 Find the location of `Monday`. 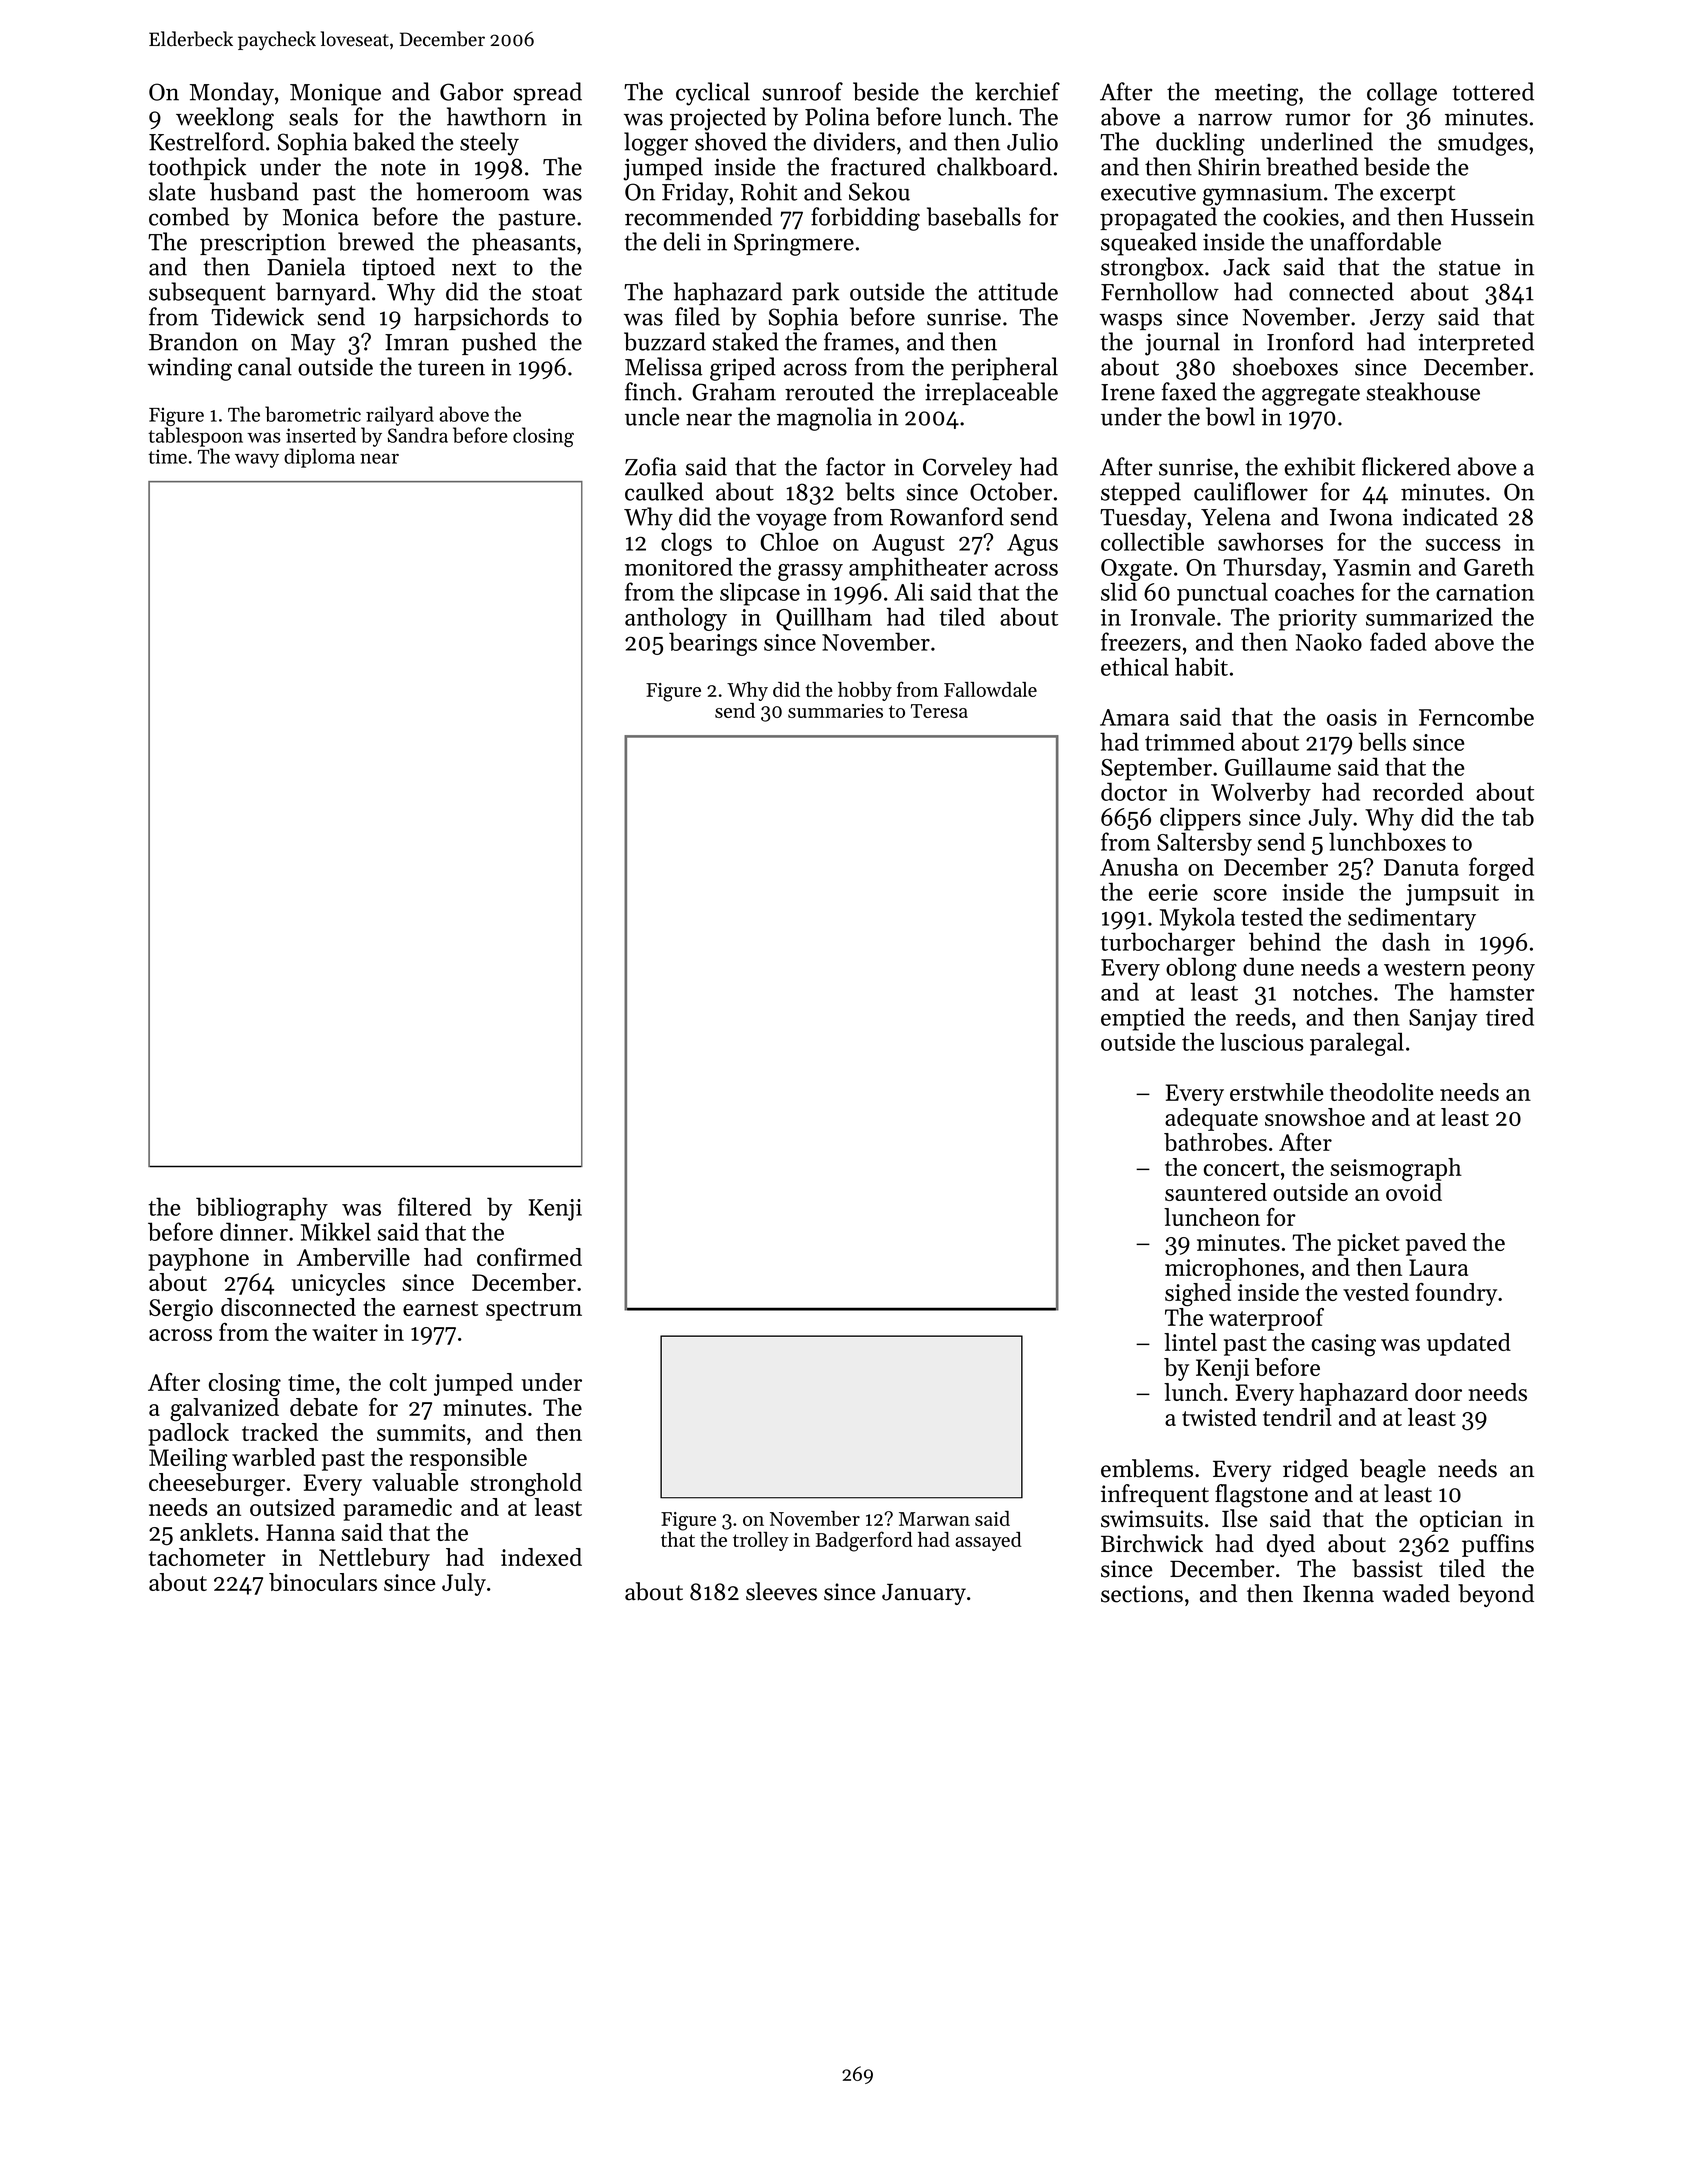

Monday is located at coordinates (232, 94).
